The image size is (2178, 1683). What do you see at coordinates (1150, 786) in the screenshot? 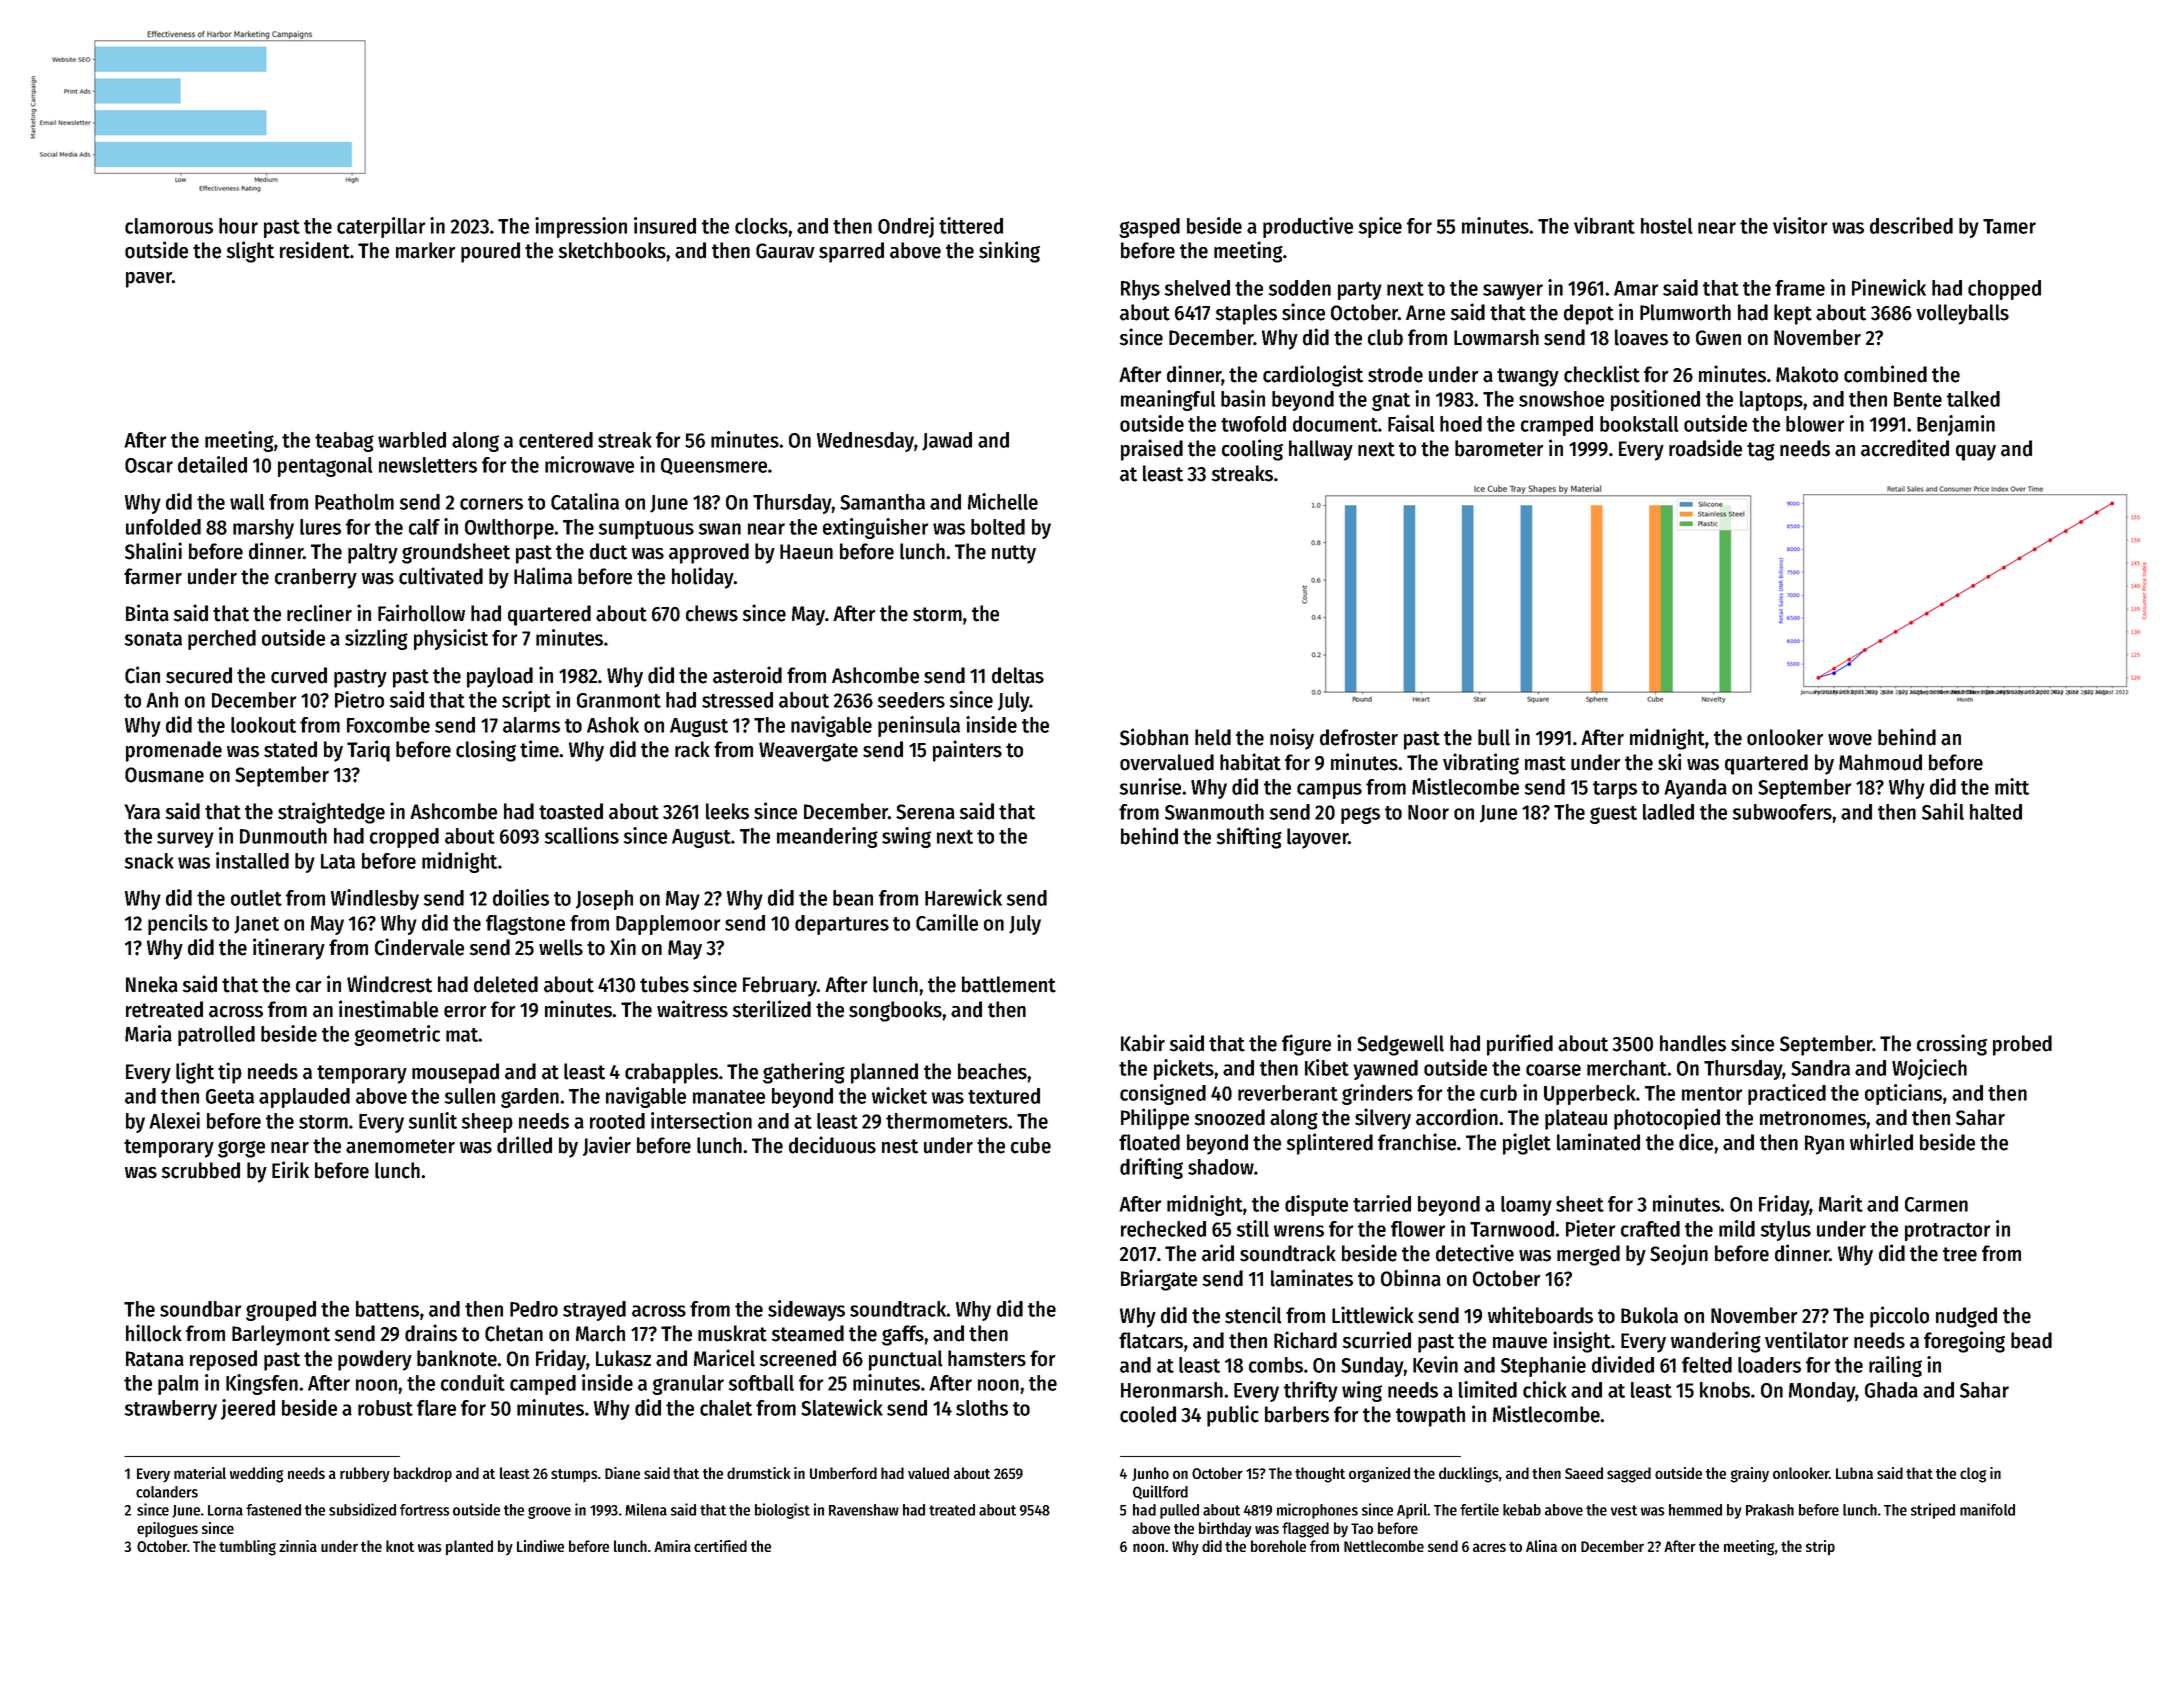
I see `sunrise` at bounding box center [1150, 786].
